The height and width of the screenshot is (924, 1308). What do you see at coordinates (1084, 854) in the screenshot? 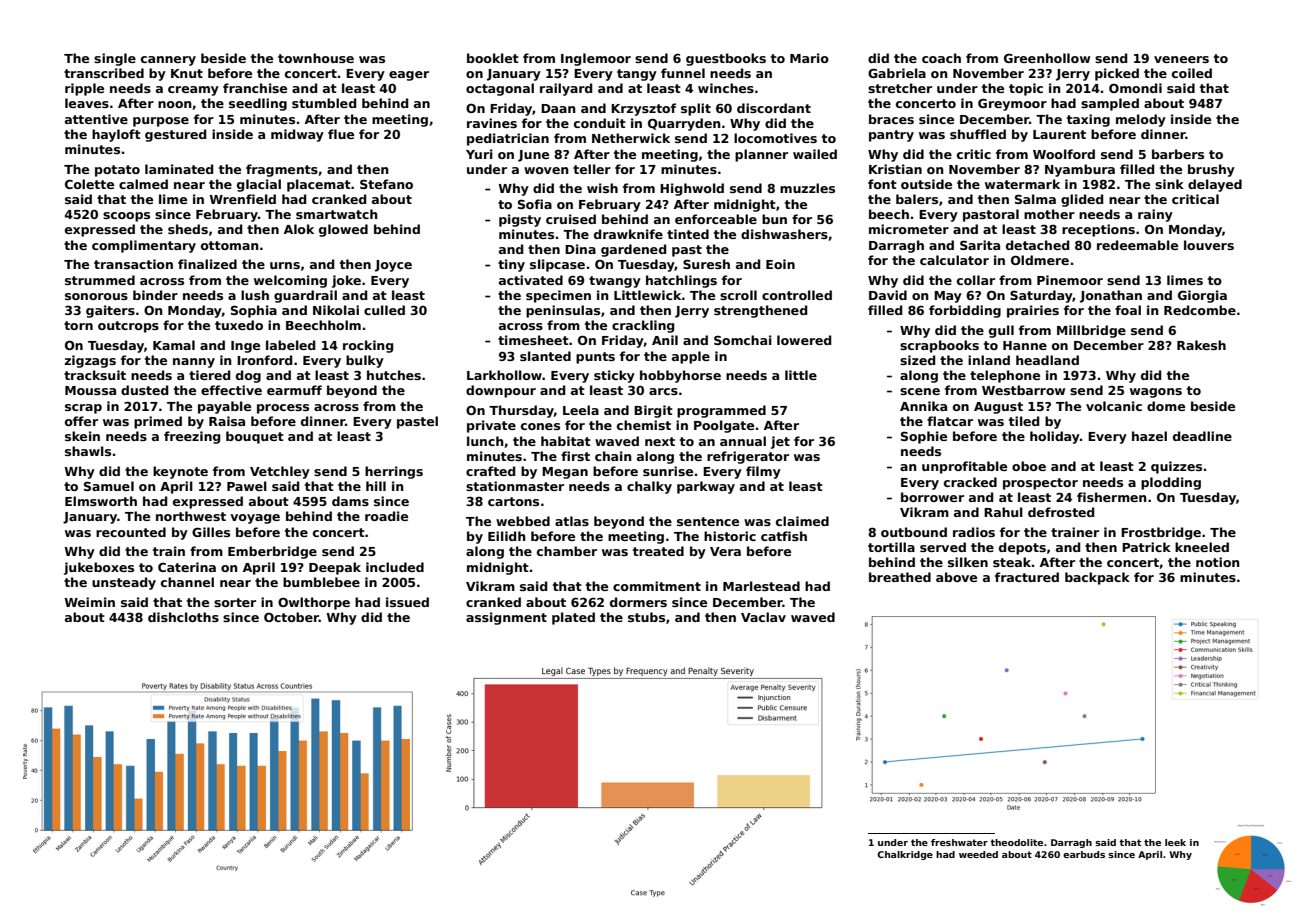
I see `earbuds` at bounding box center [1084, 854].
